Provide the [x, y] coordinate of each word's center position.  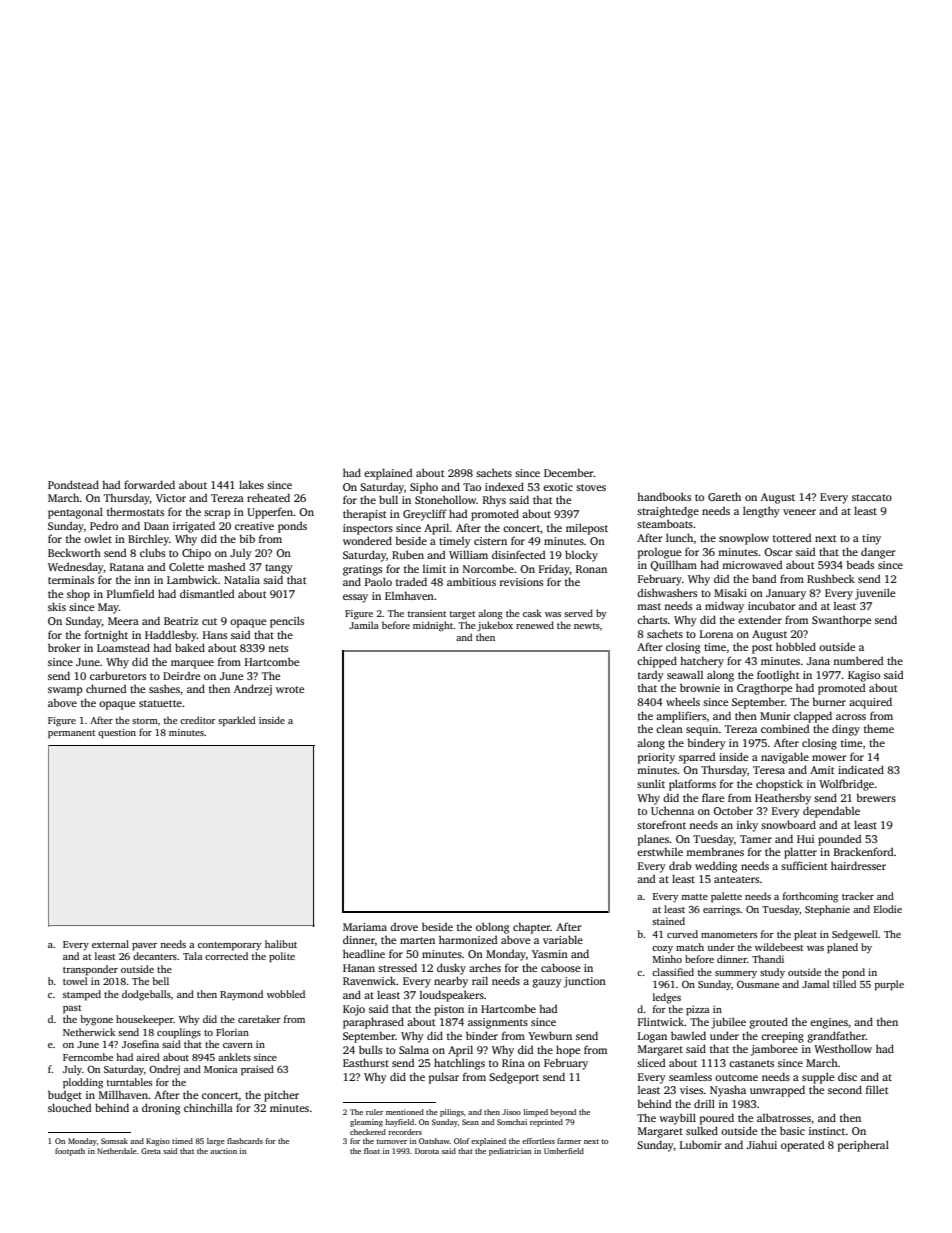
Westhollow [843, 1048]
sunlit [651, 783]
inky [747, 826]
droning [161, 1109]
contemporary [229, 946]
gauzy [547, 983]
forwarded [149, 484]
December [569, 472]
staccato [872, 497]
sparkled [236, 721]
